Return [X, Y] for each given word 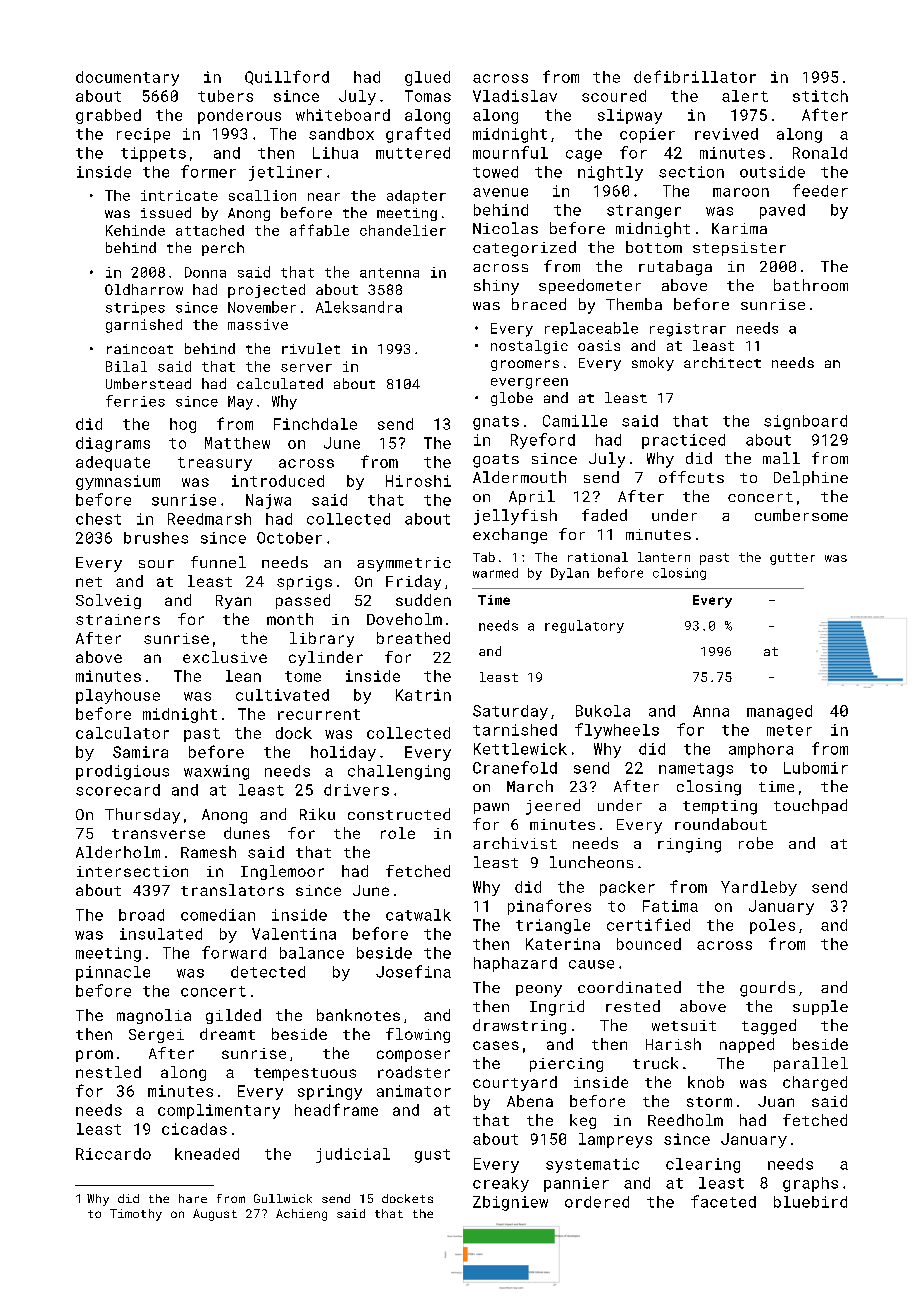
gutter [792, 559]
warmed [495, 573]
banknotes [358, 1015]
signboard [805, 422]
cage [584, 156]
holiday [343, 753]
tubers [225, 96]
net [89, 582]
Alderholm [118, 852]
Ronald [820, 153]
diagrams [113, 444]
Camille [575, 421]
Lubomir [816, 768]
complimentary [219, 1111]
